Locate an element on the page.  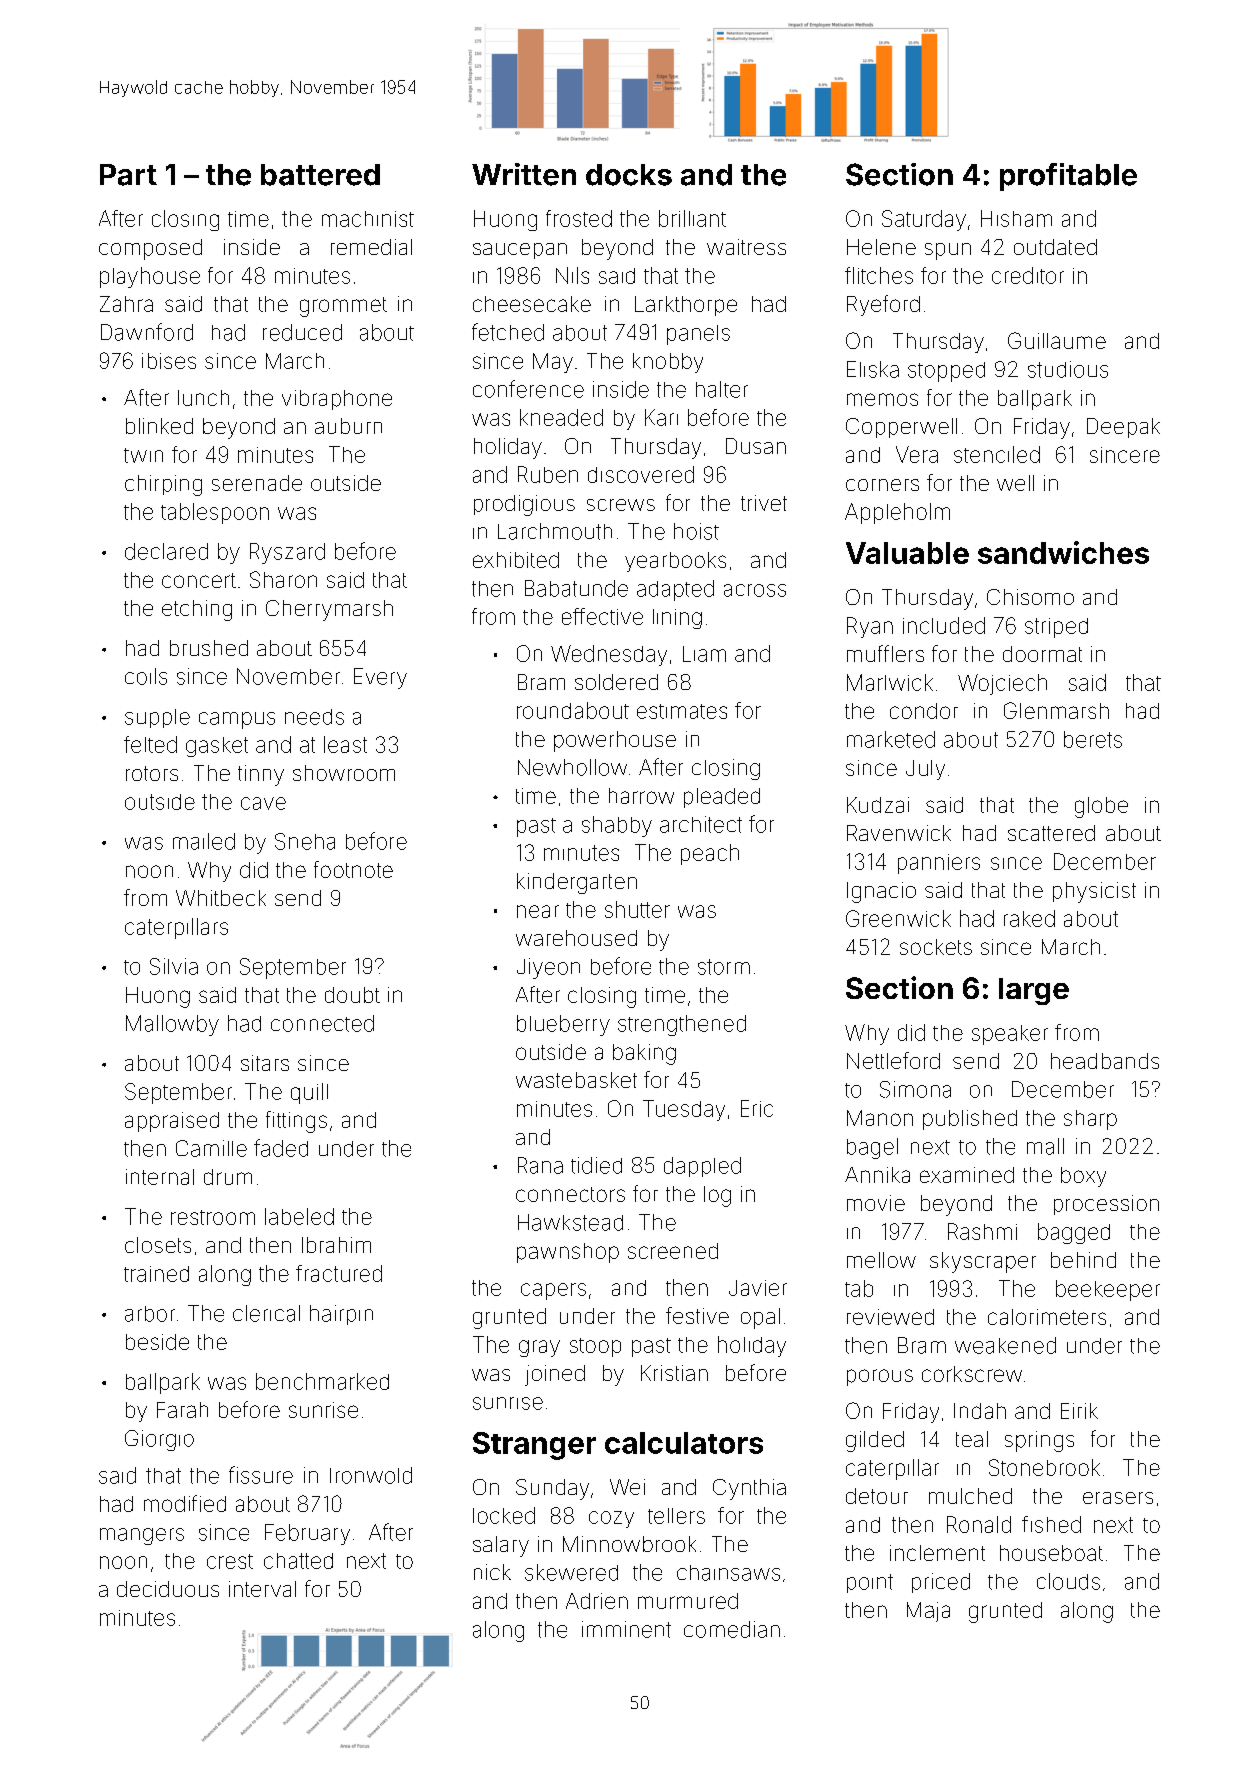
included is located at coordinates (944, 625).
